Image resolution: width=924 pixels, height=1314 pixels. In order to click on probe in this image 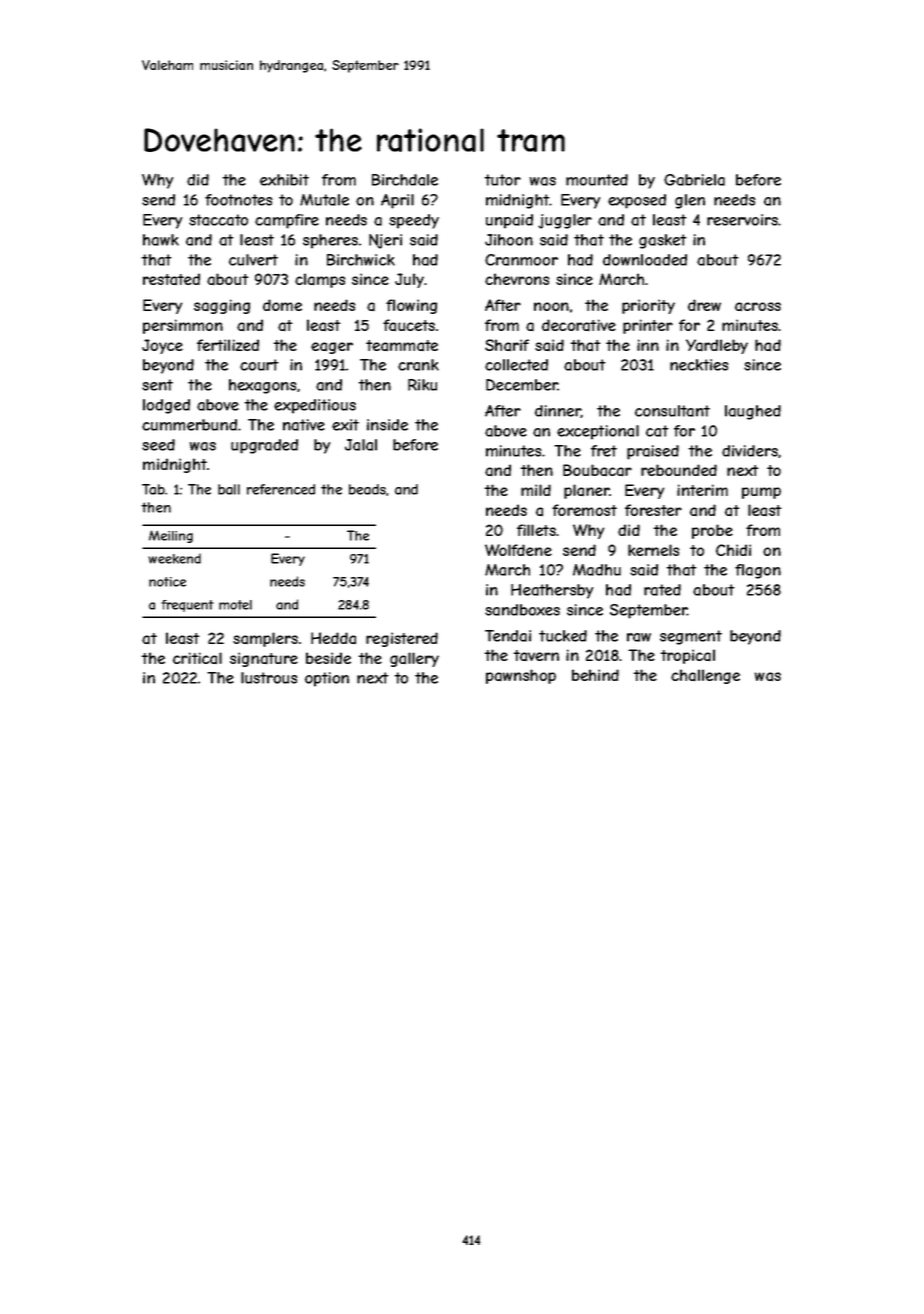, I will do `click(712, 531)`.
